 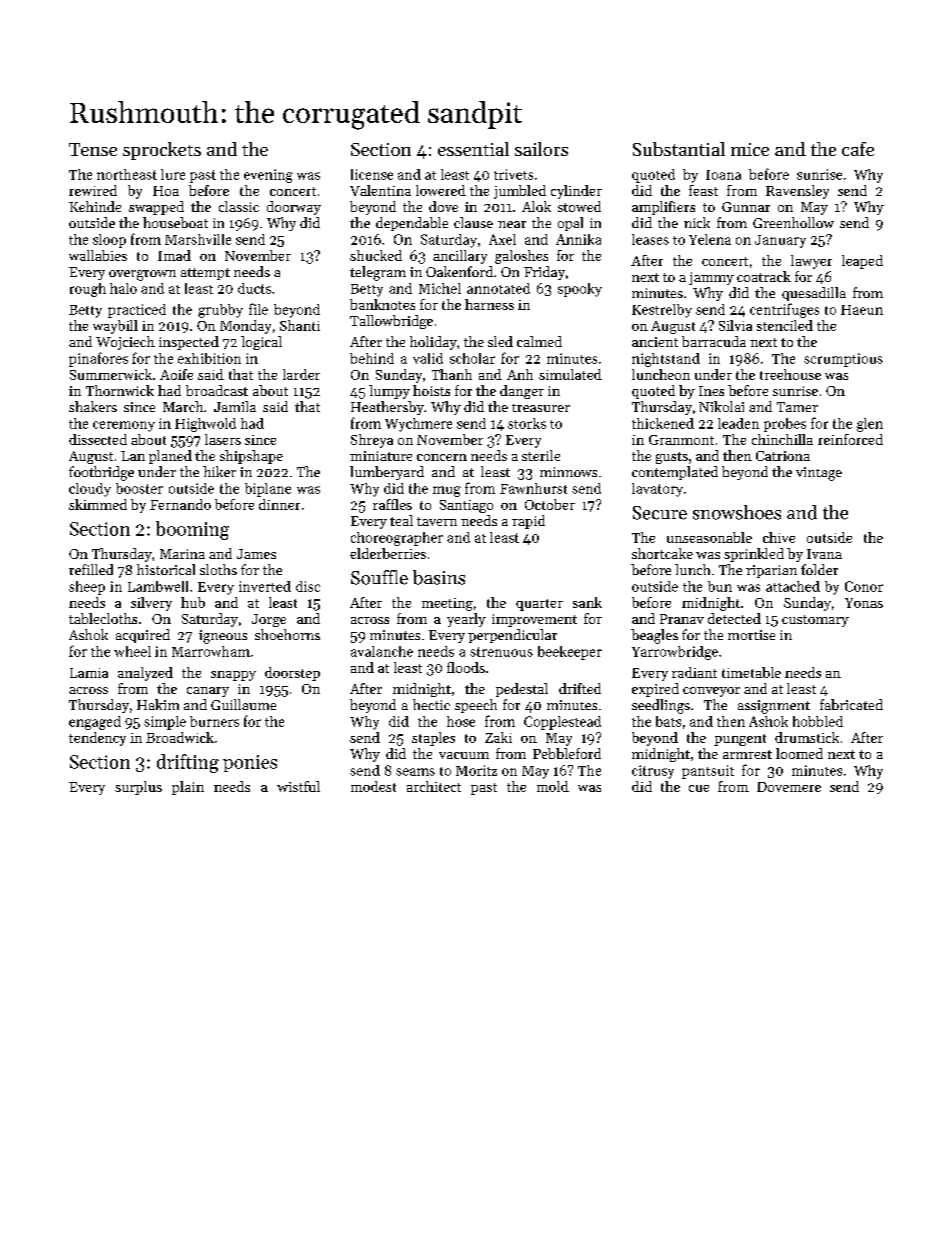 What do you see at coordinates (797, 192) in the image?
I see `Ravensley` at bounding box center [797, 192].
